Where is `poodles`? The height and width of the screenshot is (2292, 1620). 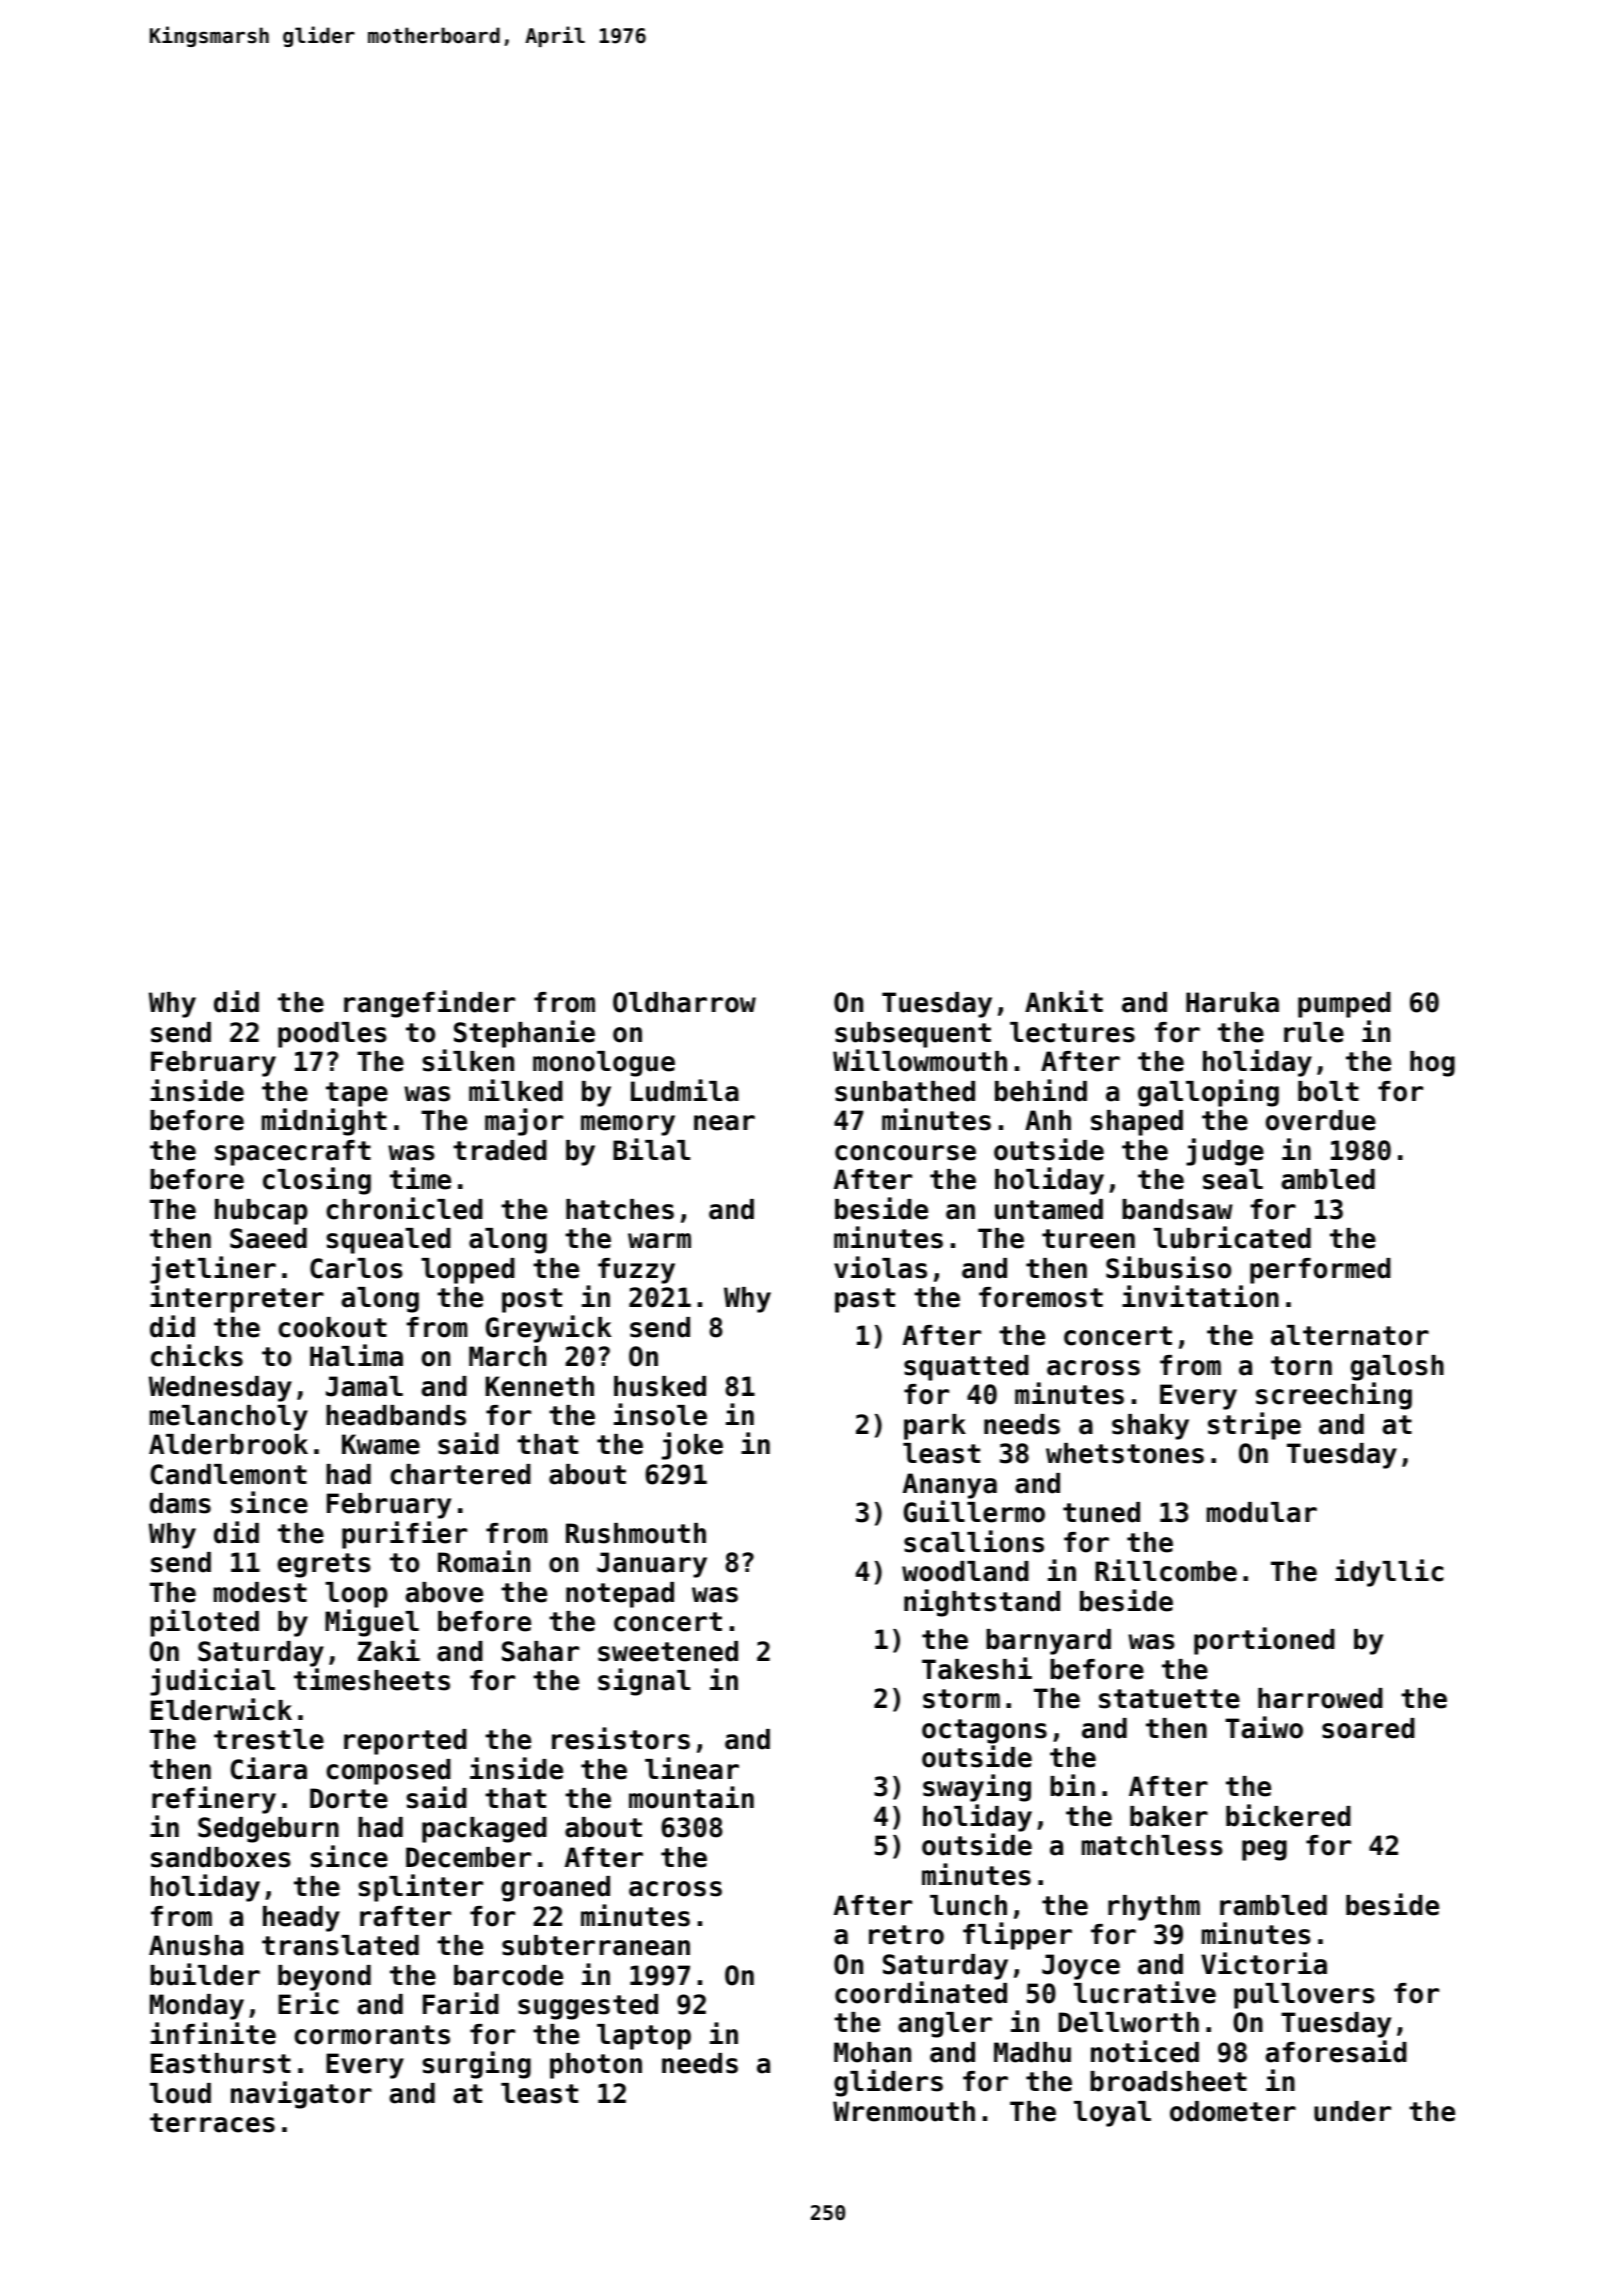 poodles is located at coordinates (332, 1035).
